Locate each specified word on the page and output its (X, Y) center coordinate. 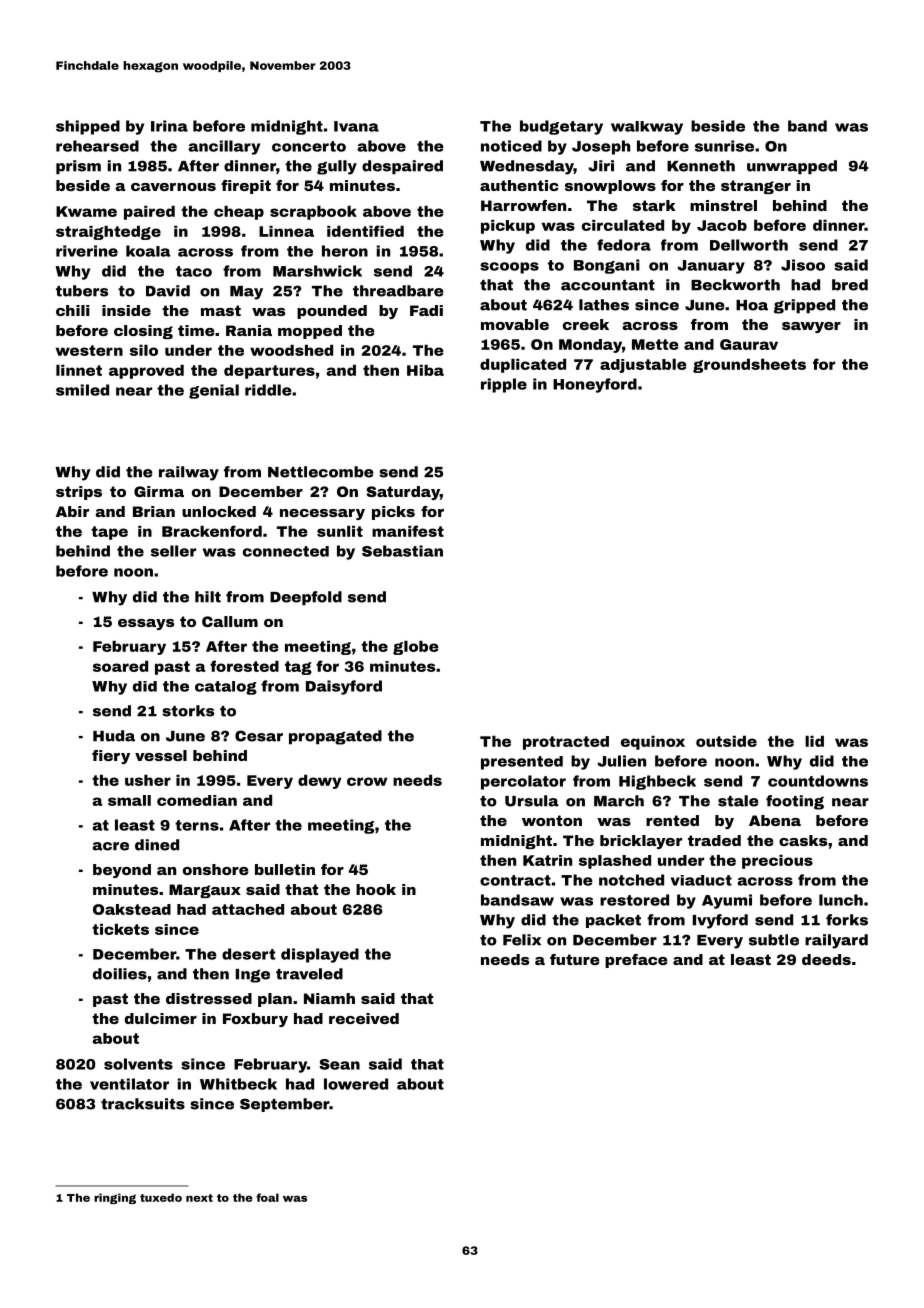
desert (248, 954)
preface (636, 961)
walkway (647, 128)
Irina (169, 126)
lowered (356, 1084)
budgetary (561, 127)
